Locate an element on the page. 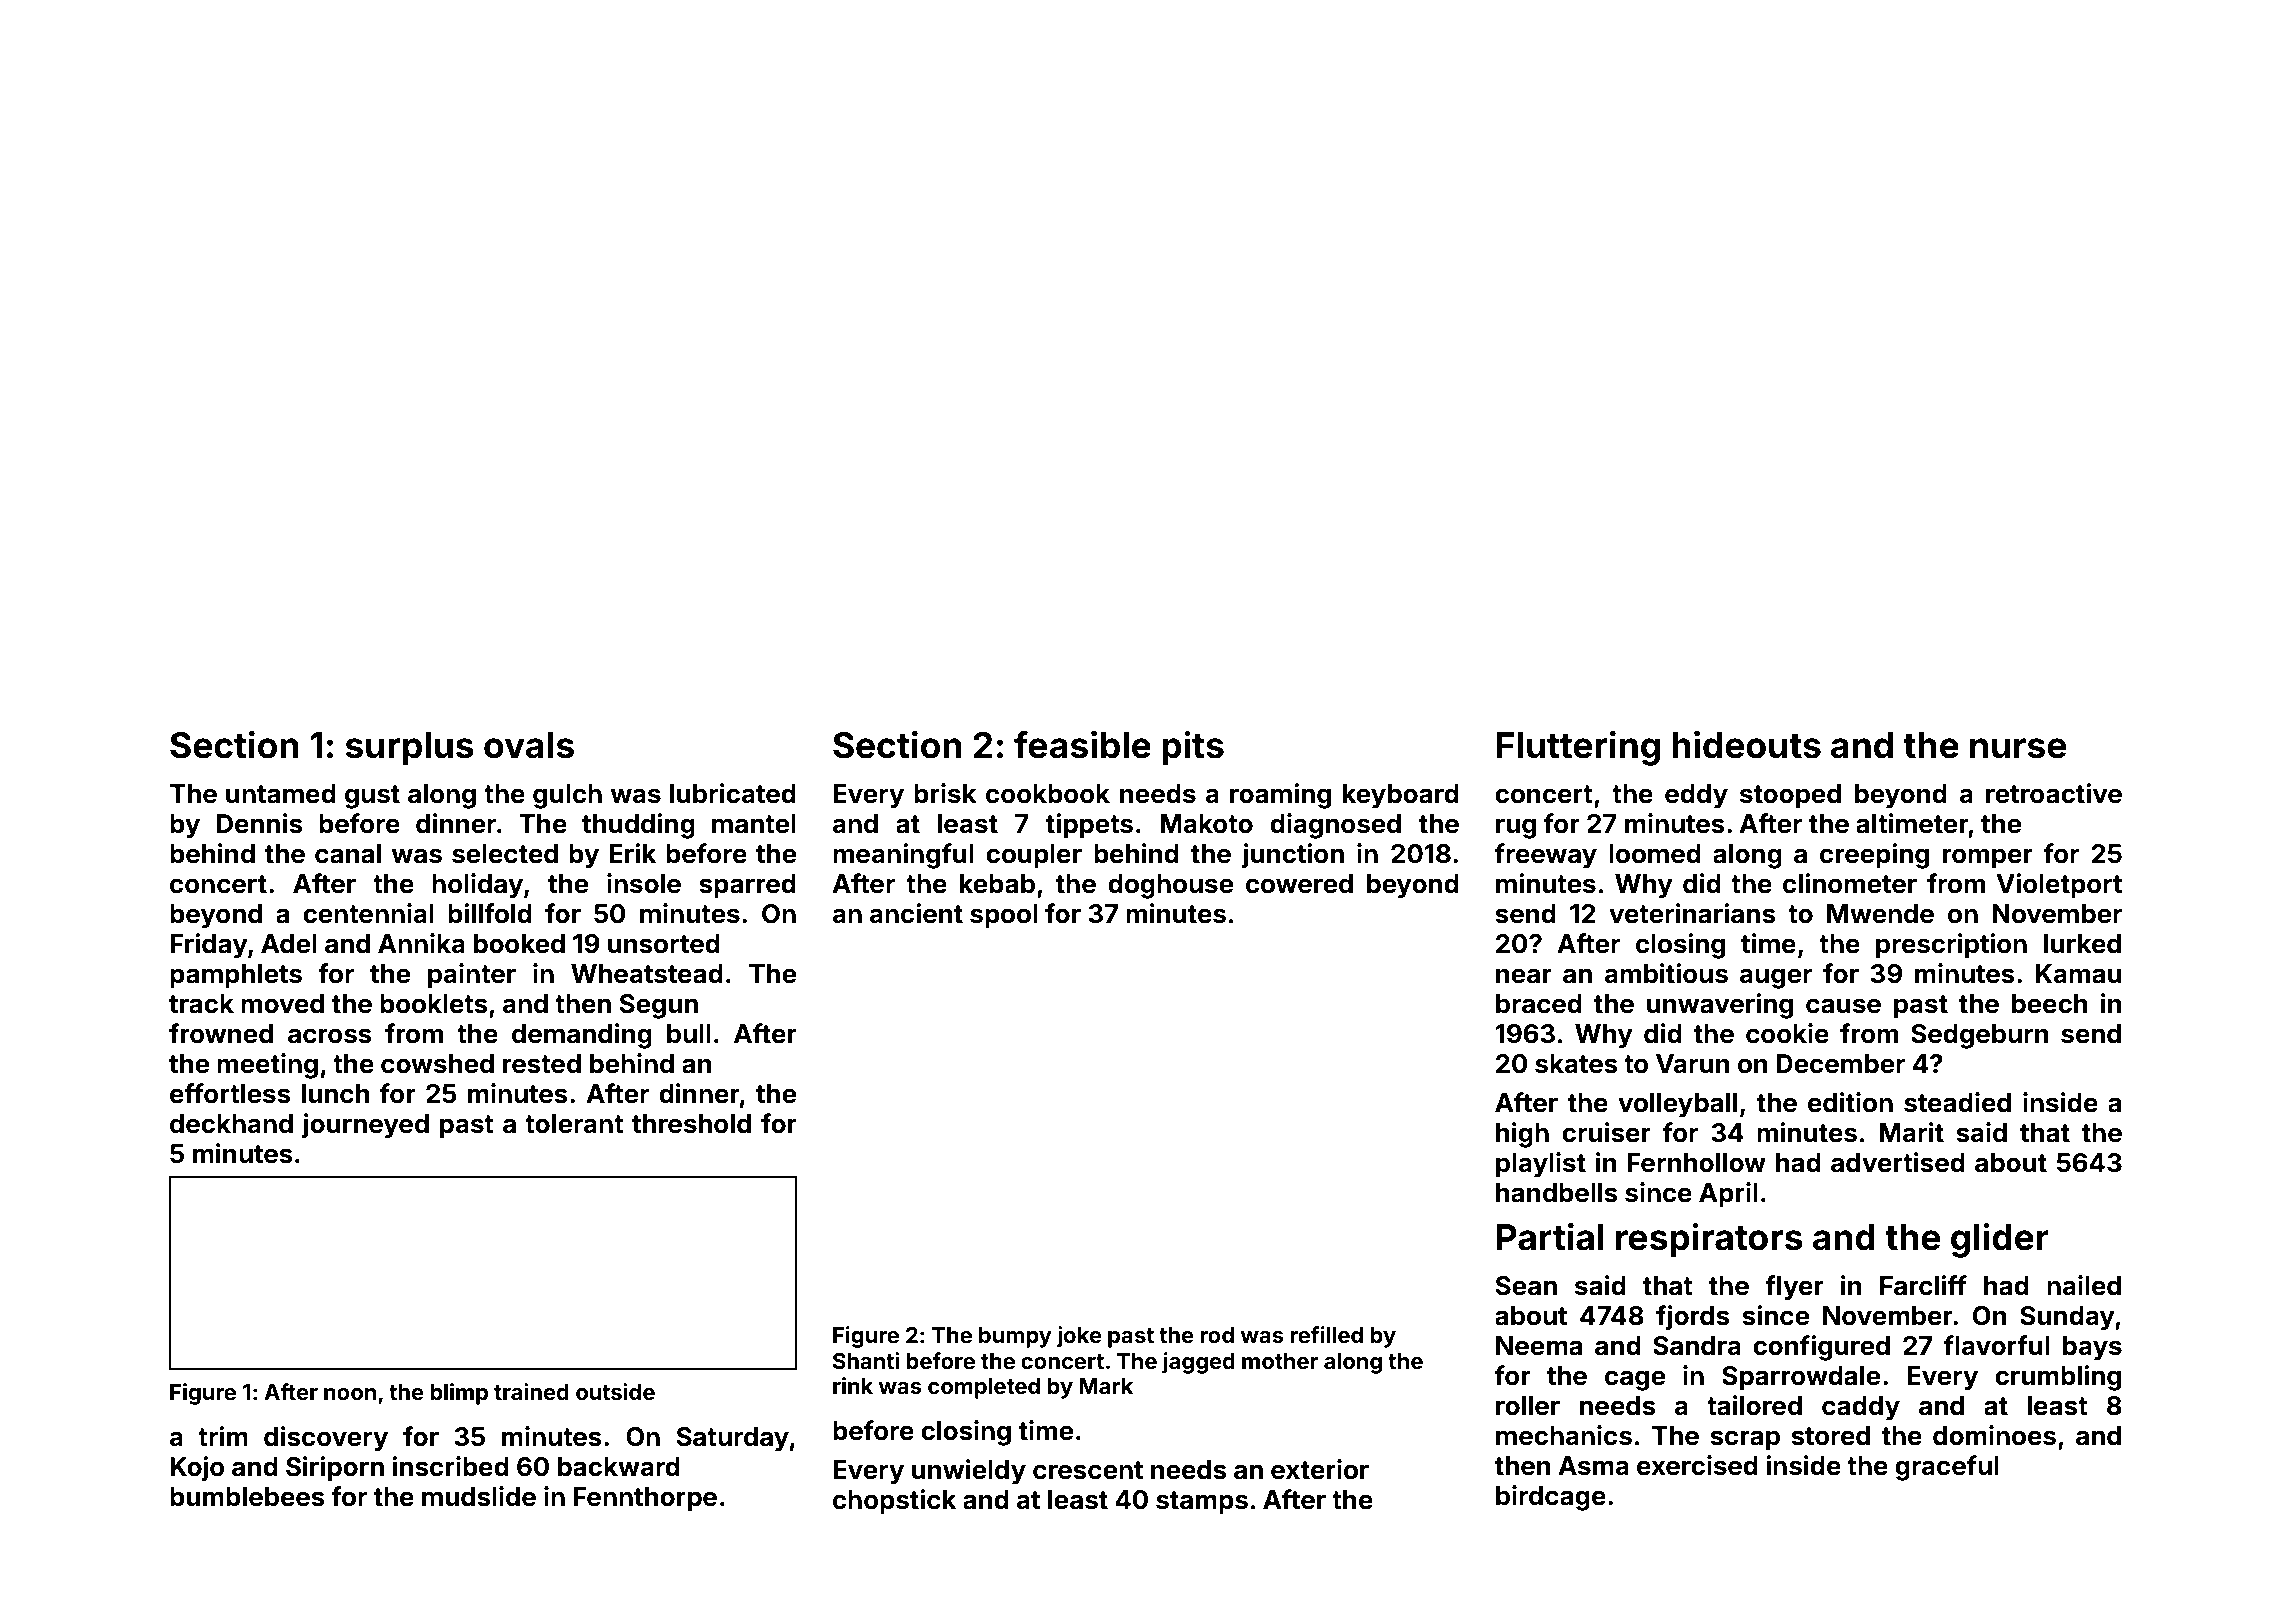 The height and width of the page is (1620, 2292). eddy is located at coordinates (1696, 796).
